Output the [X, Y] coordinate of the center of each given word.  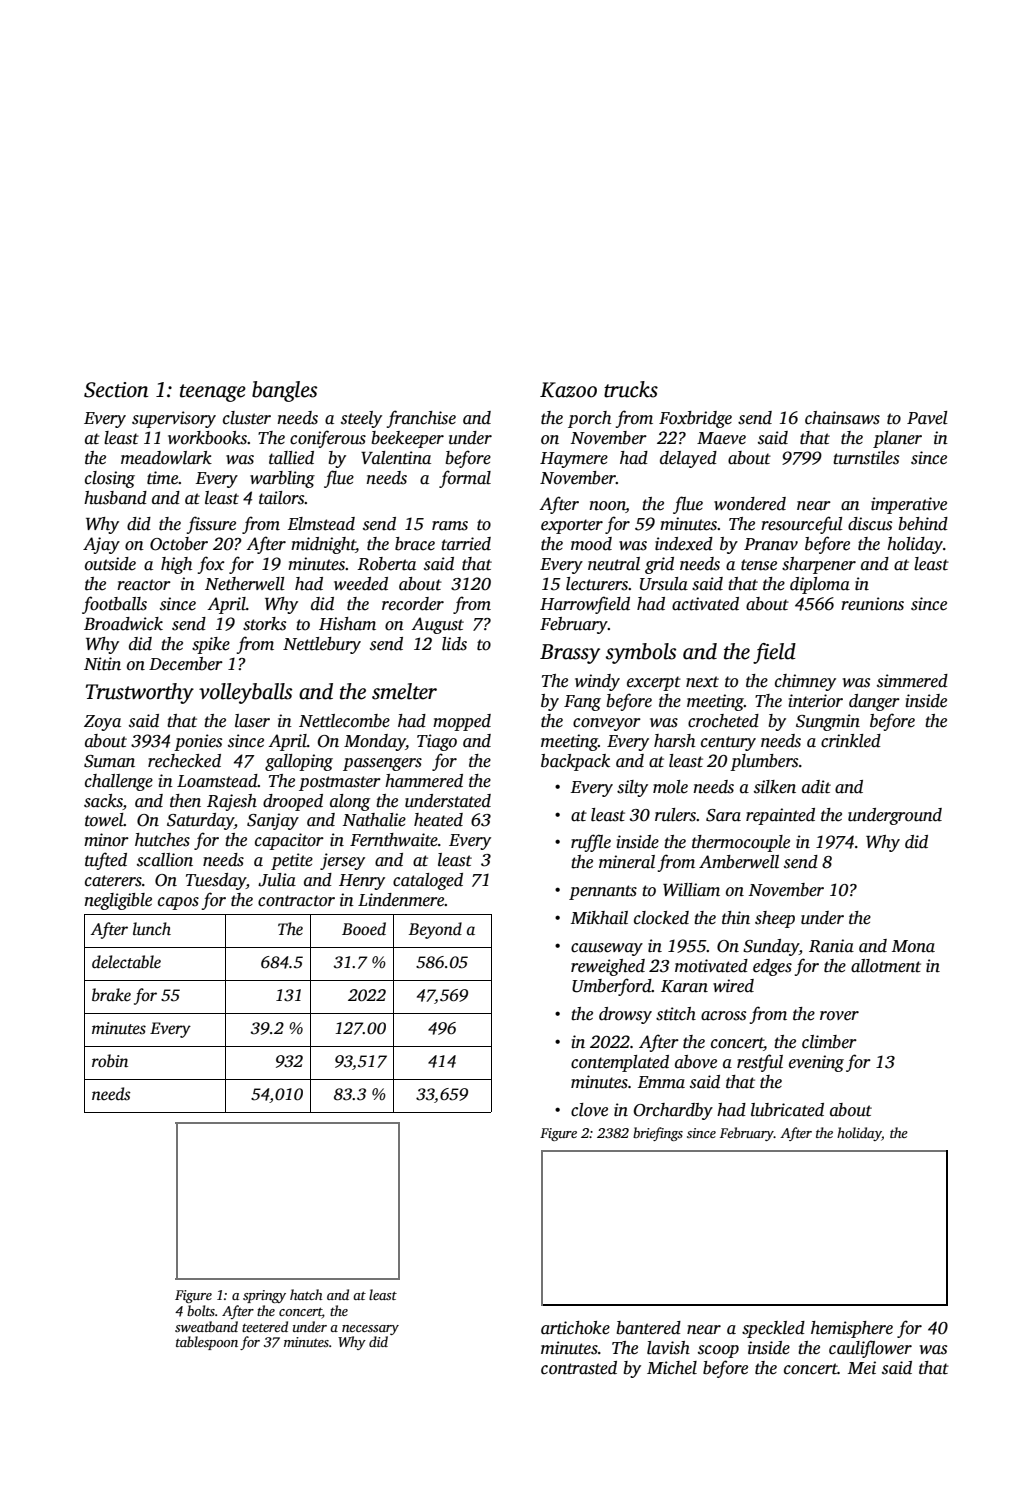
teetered [265, 1326]
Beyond [435, 930]
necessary [370, 1330]
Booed [364, 929]
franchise [421, 419]
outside [110, 564]
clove [589, 1110]
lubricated [787, 1110]
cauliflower [870, 1349]
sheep [775, 919]
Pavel [927, 418]
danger [874, 702]
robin [110, 1061]
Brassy [570, 654]
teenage [213, 393]
